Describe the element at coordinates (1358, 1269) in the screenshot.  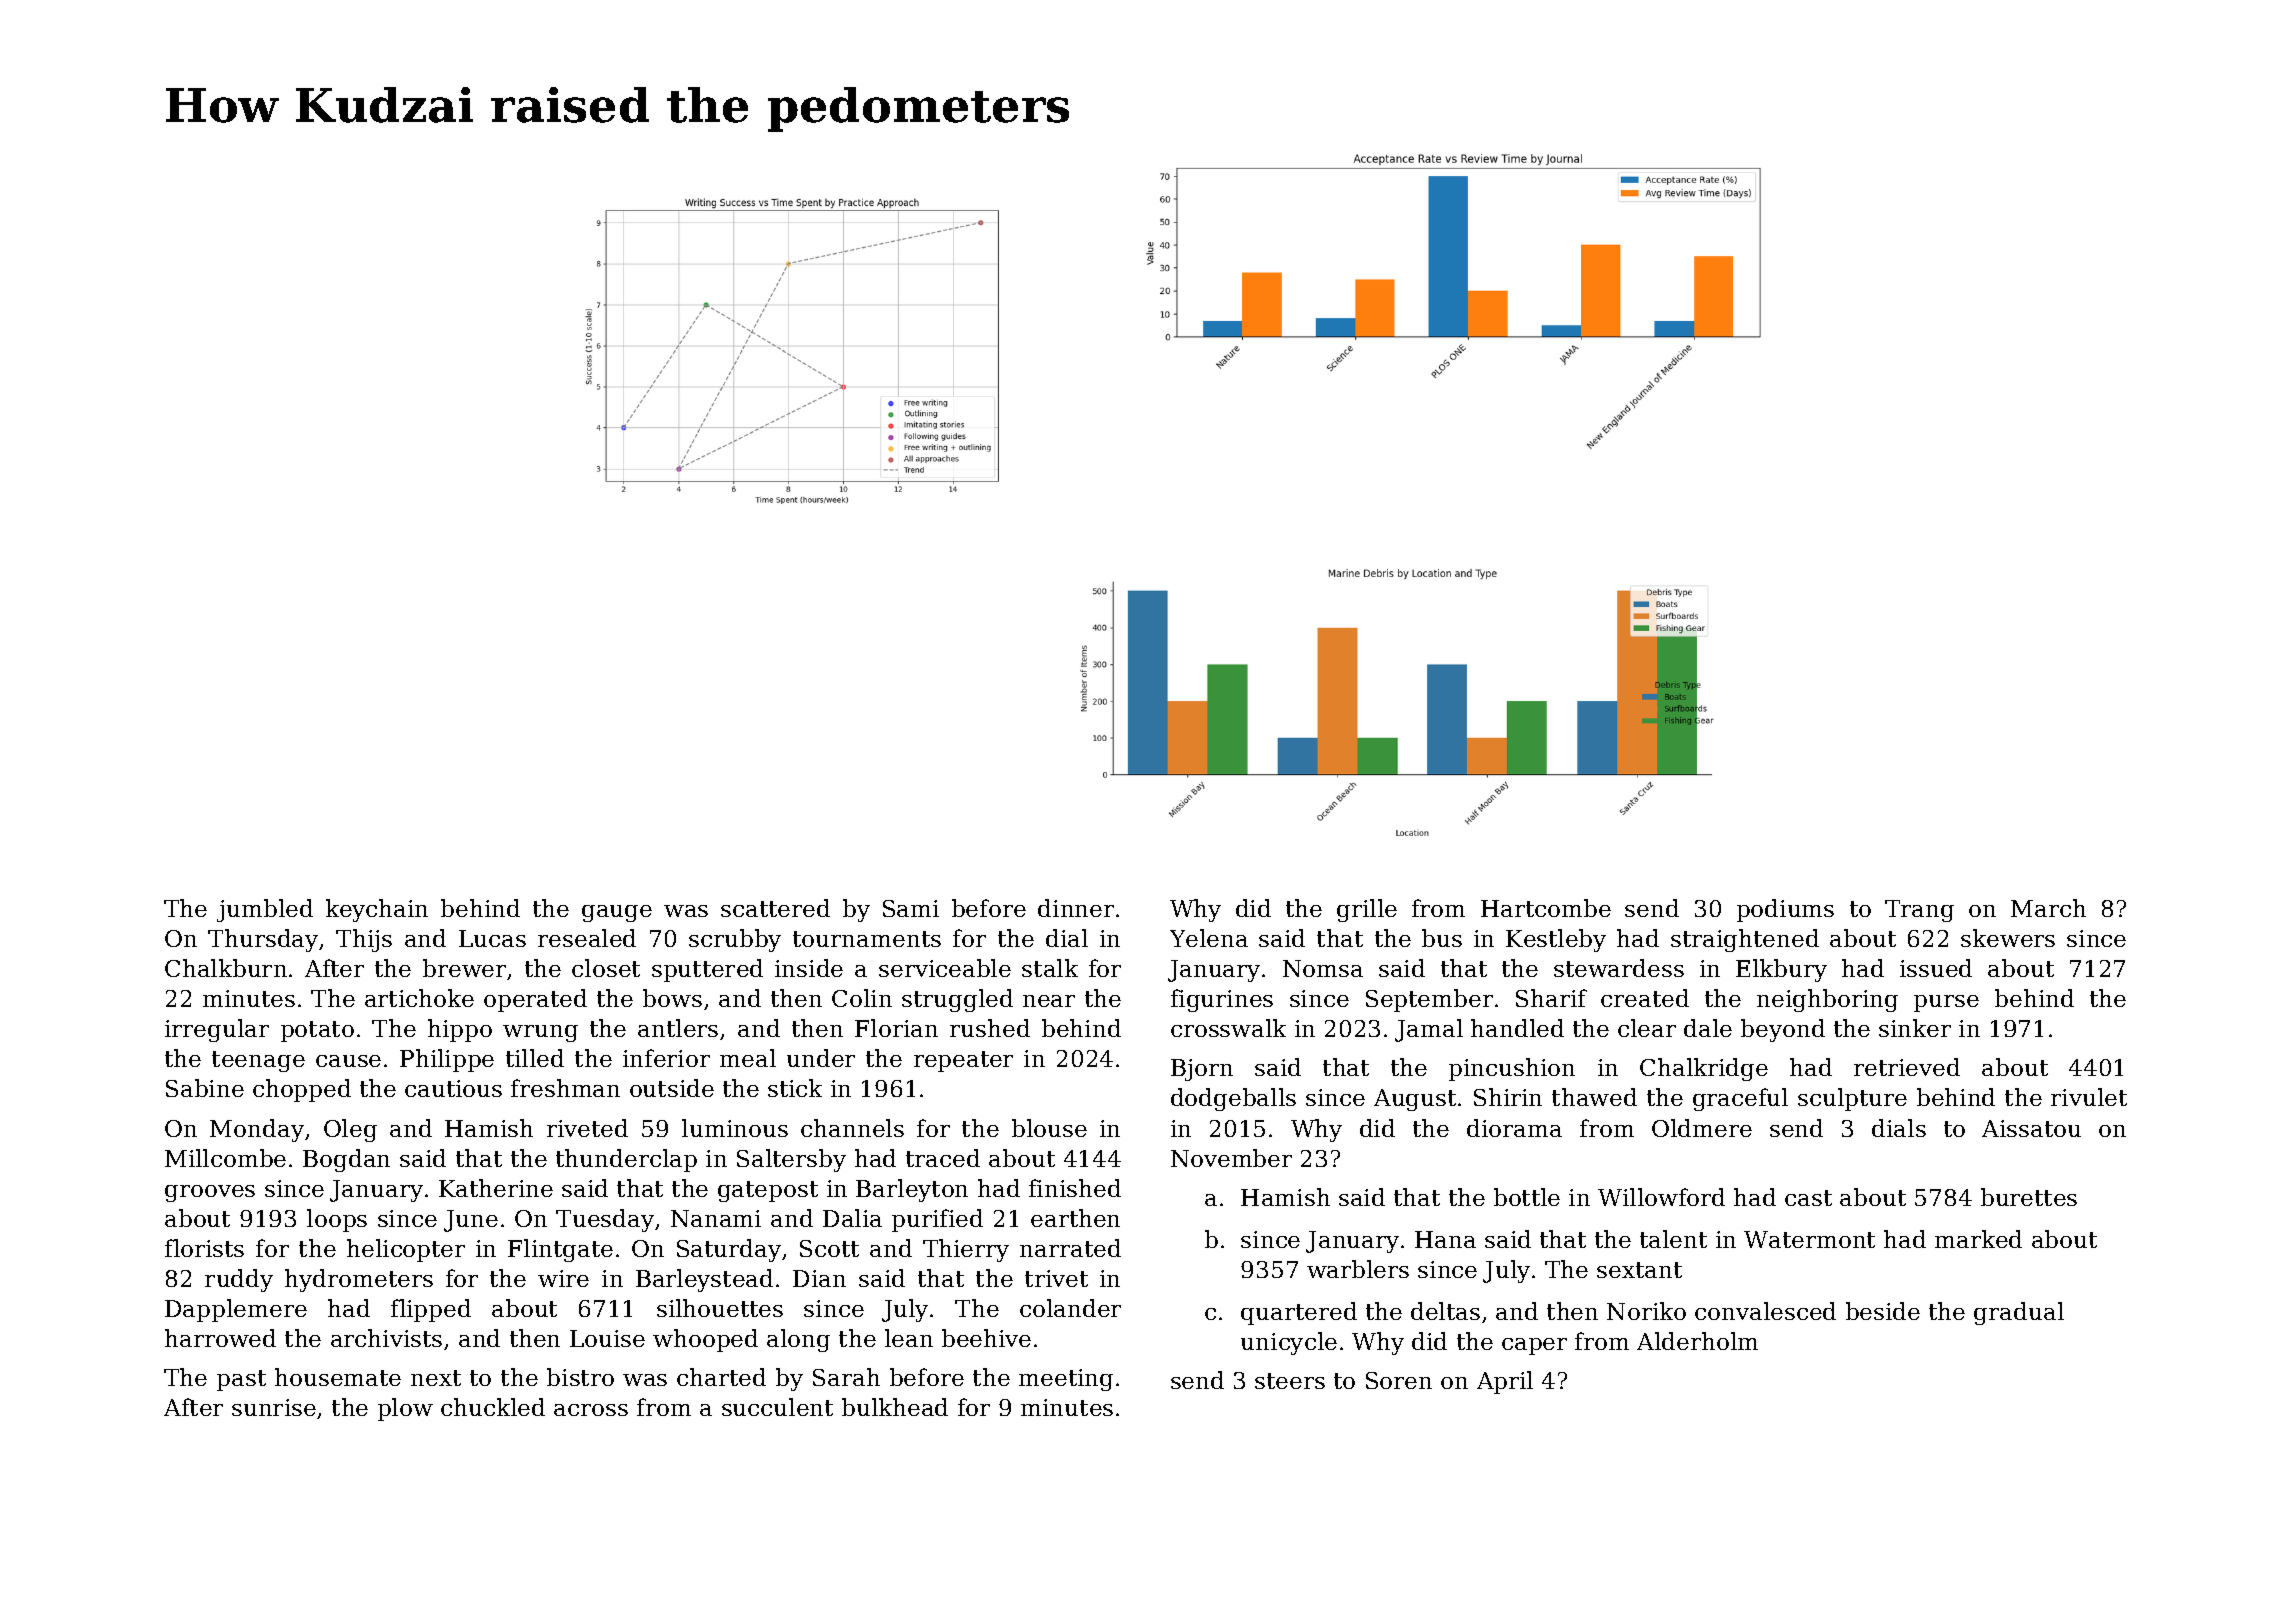
I see `warblers` at that location.
